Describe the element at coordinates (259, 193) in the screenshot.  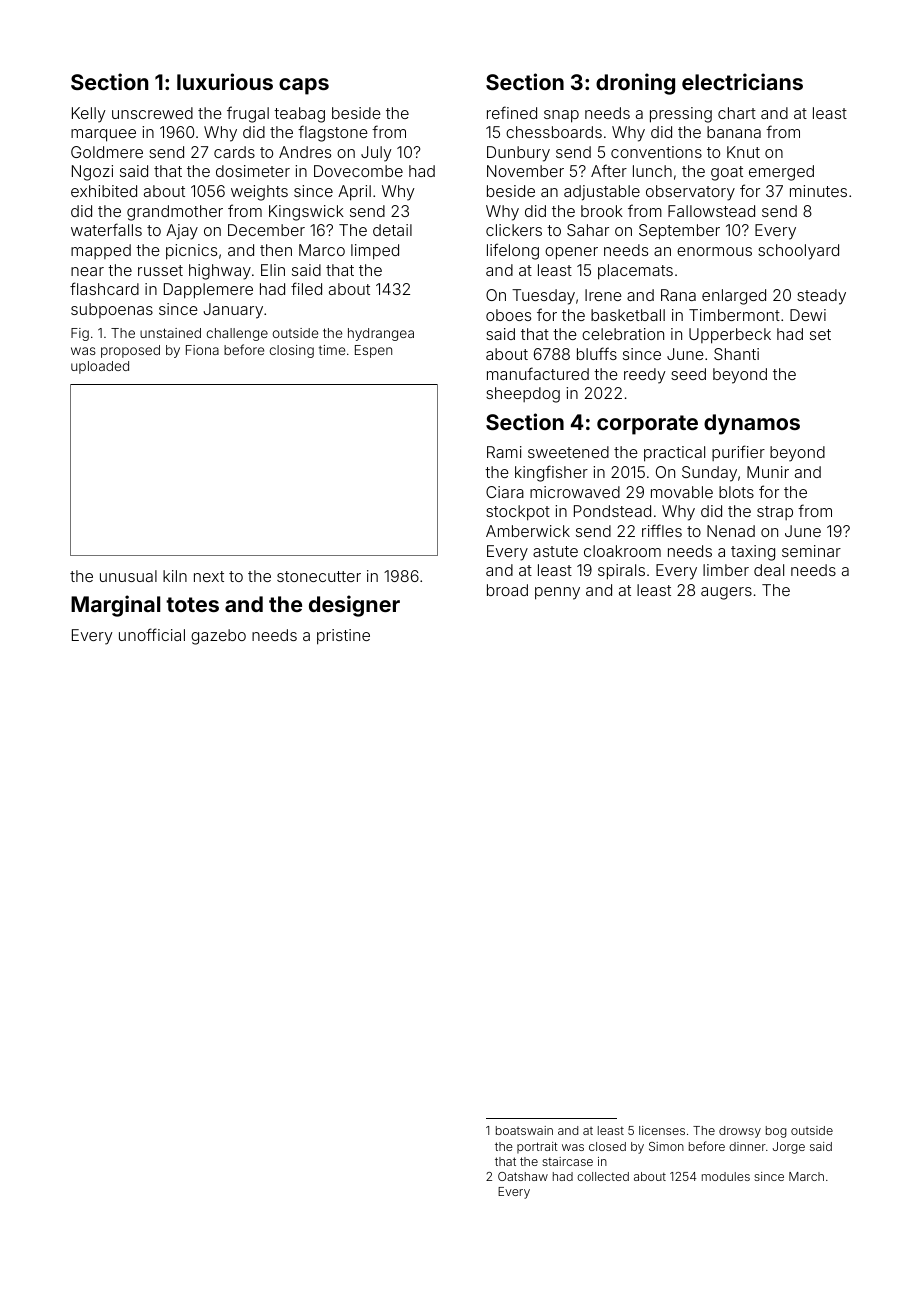
I see `weights` at that location.
